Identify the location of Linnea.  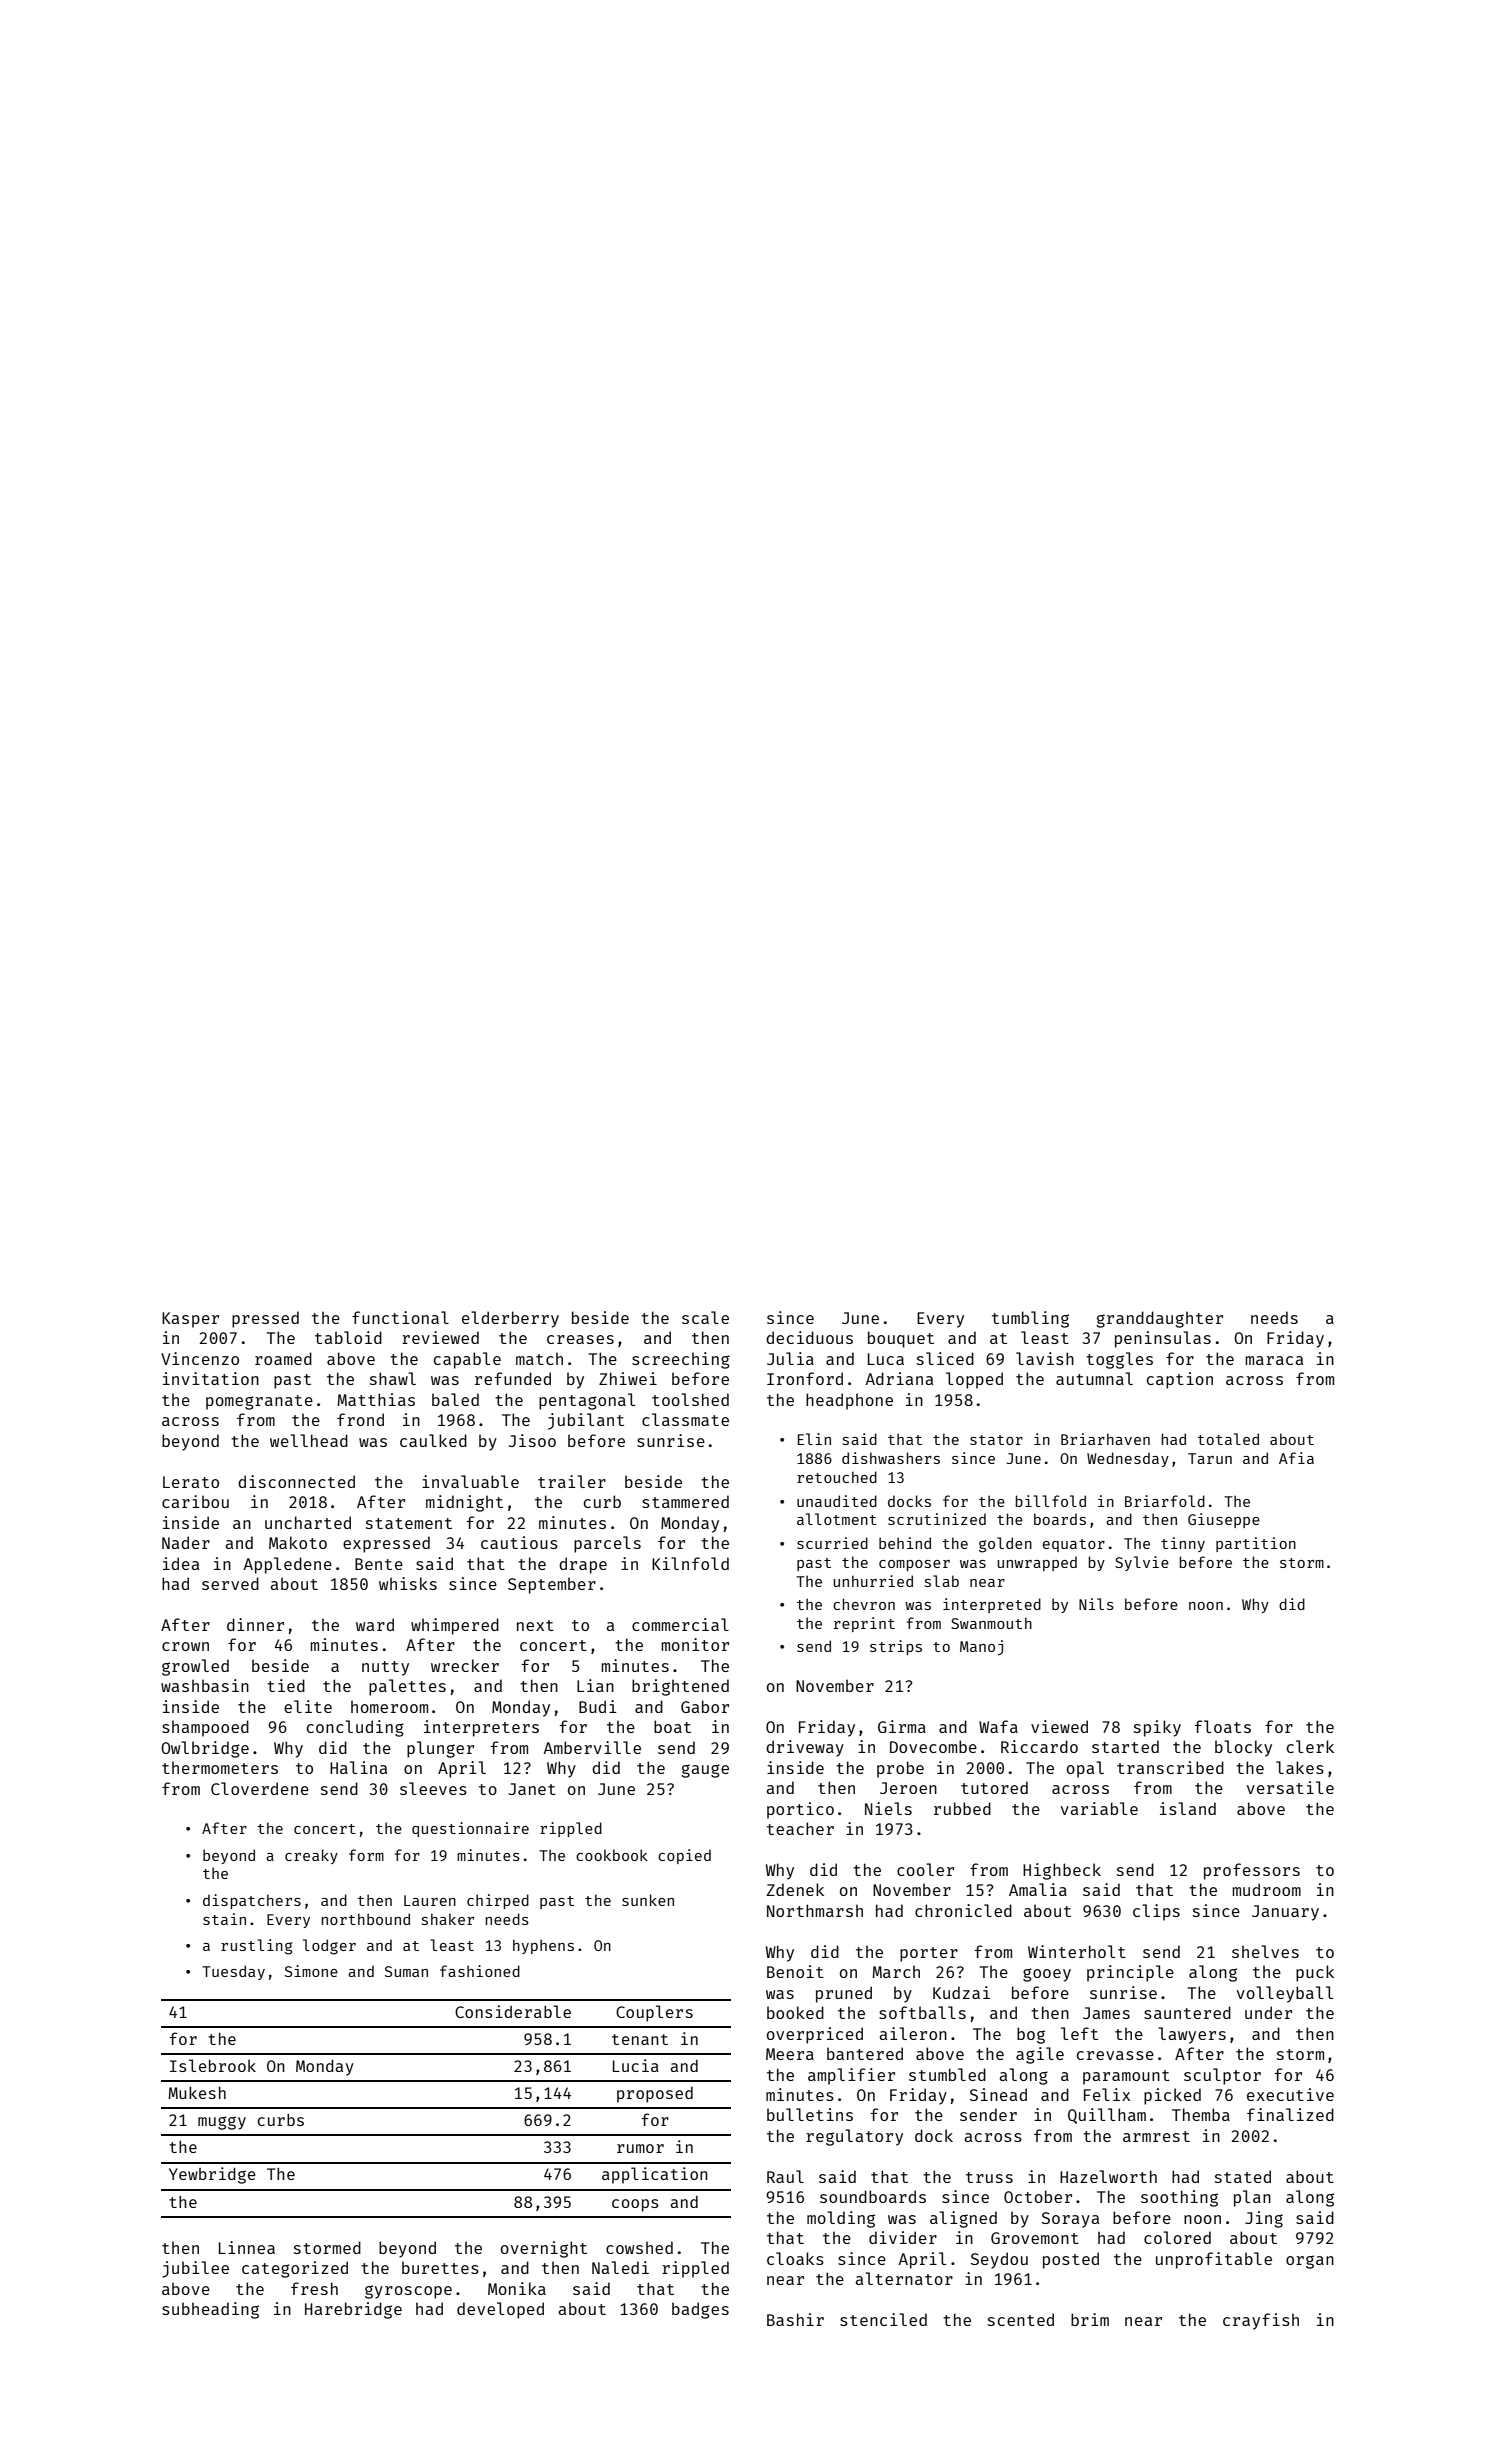
(247, 2247).
